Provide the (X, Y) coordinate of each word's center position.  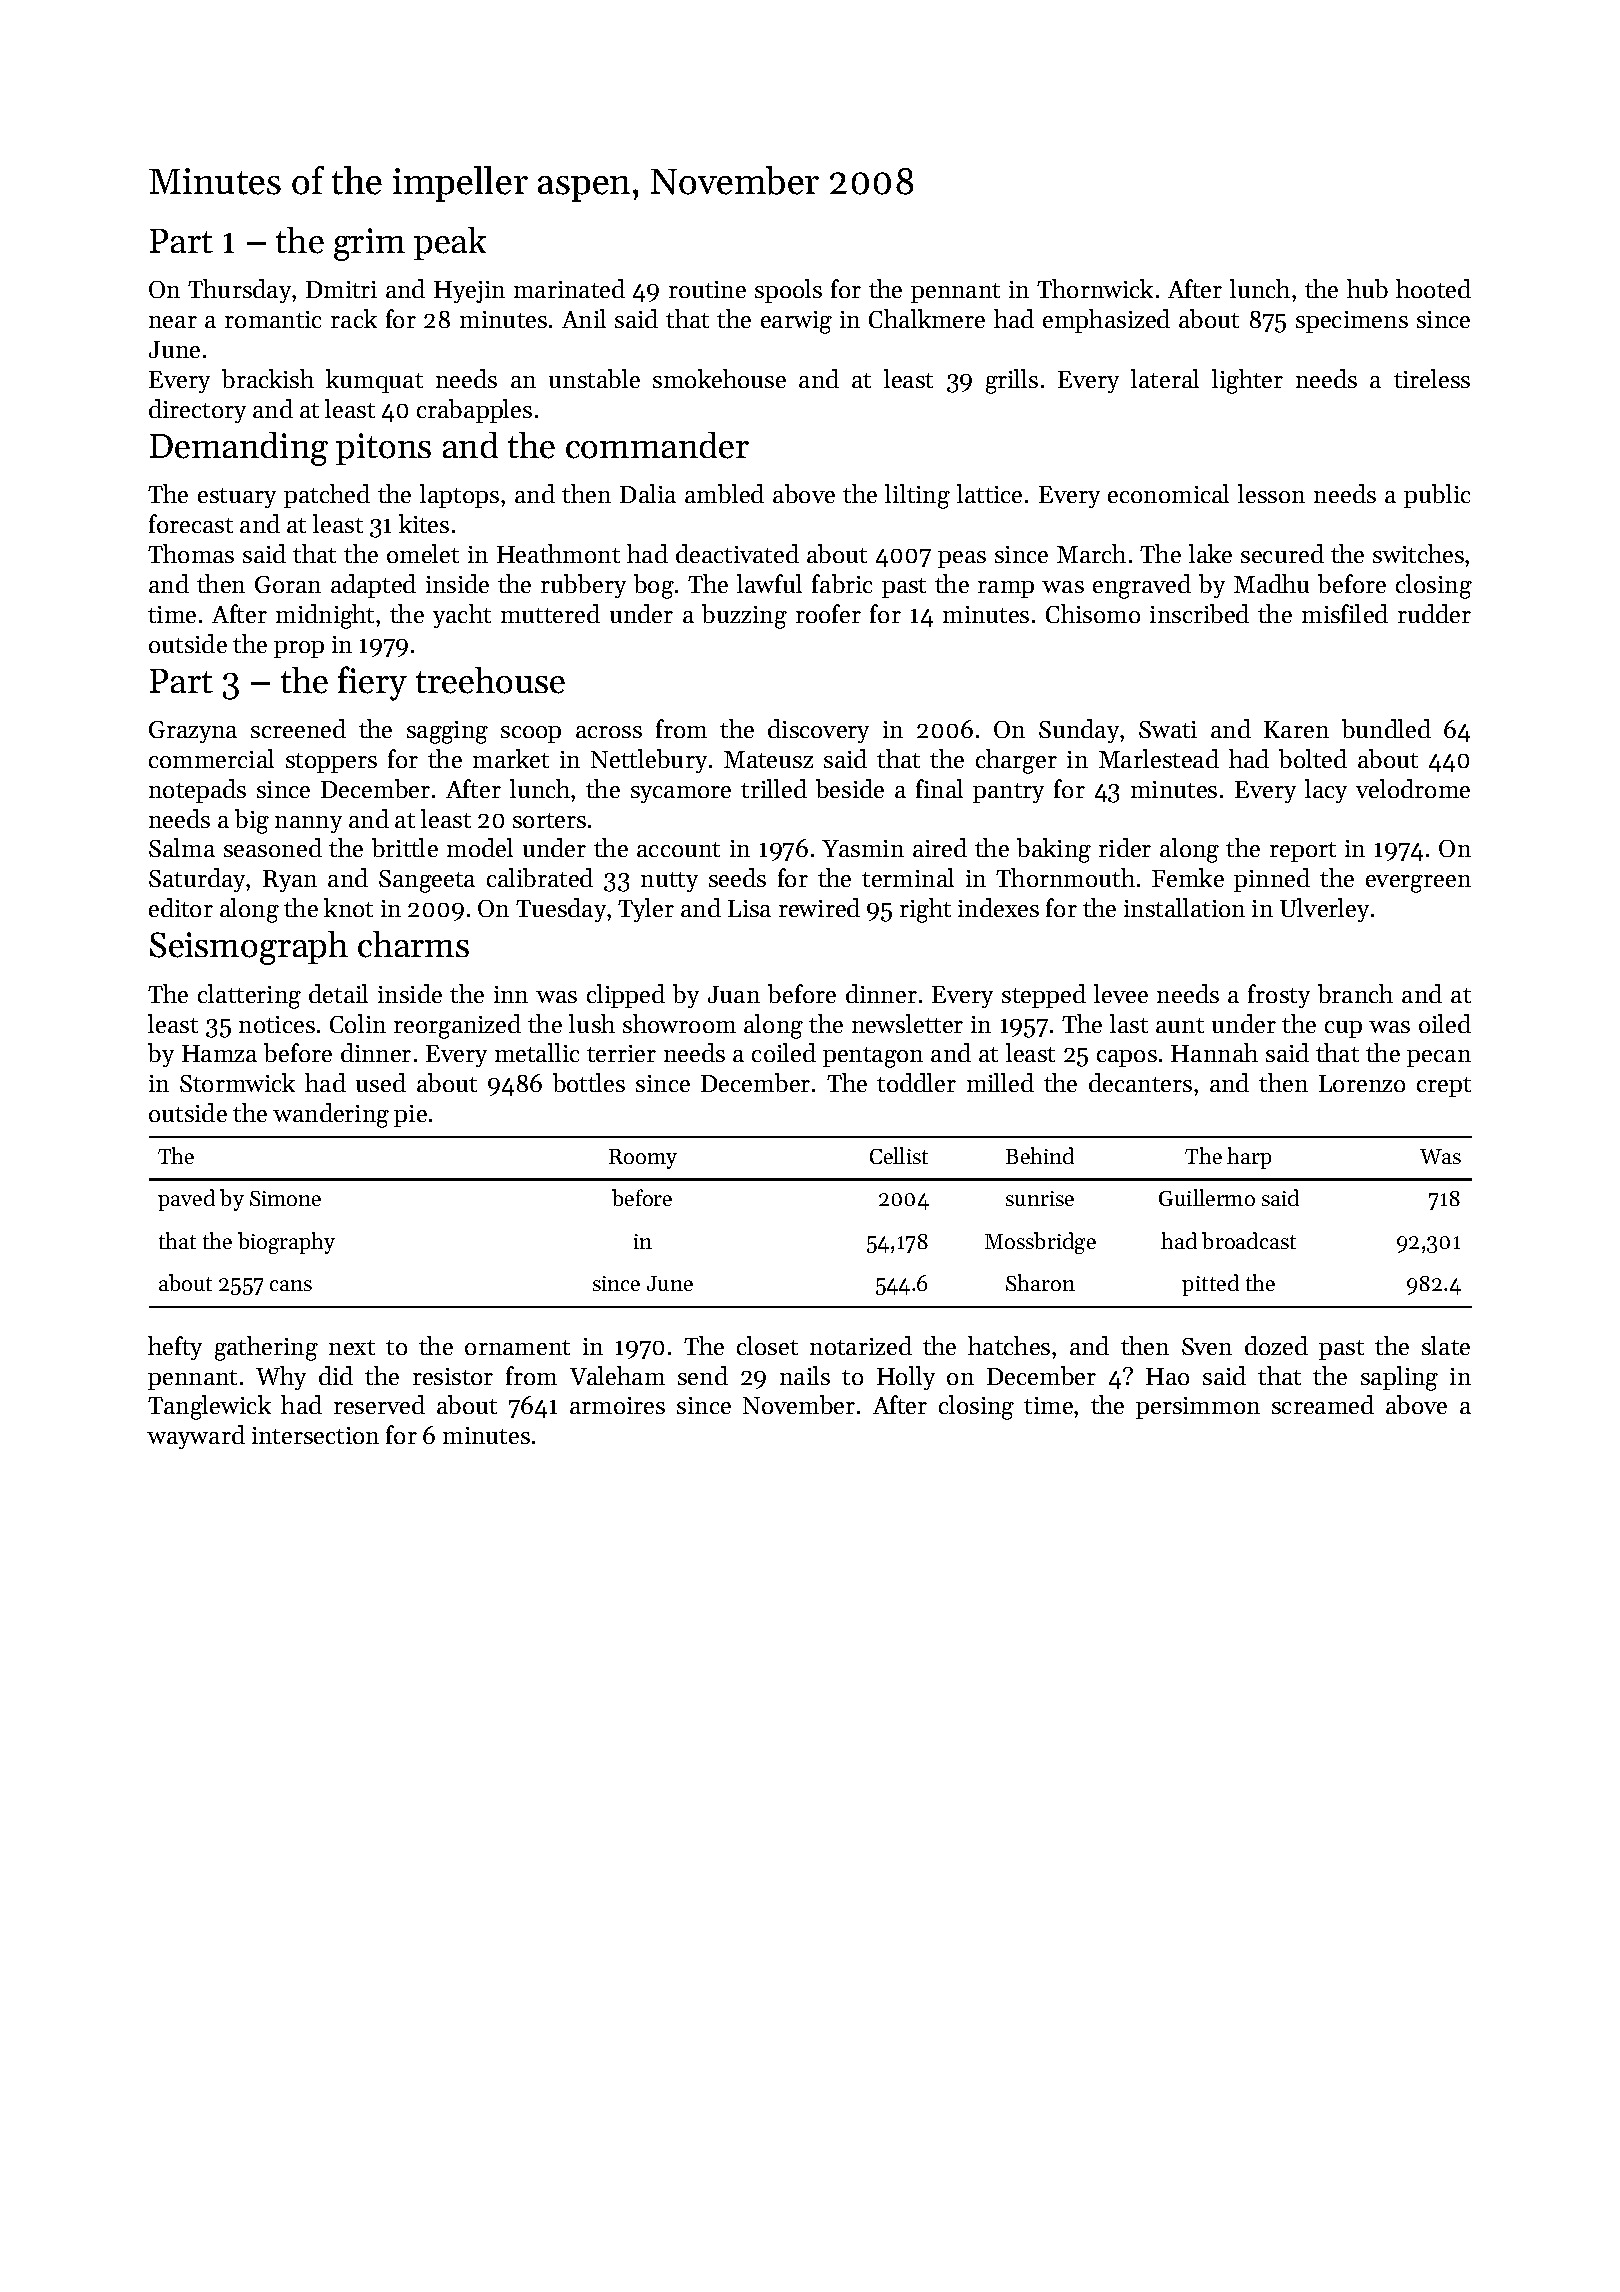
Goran (288, 584)
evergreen (1418, 884)
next (352, 1347)
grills (1012, 381)
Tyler (646, 910)
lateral (1165, 378)
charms (413, 944)
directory (197, 411)
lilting (917, 496)
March (1091, 553)
